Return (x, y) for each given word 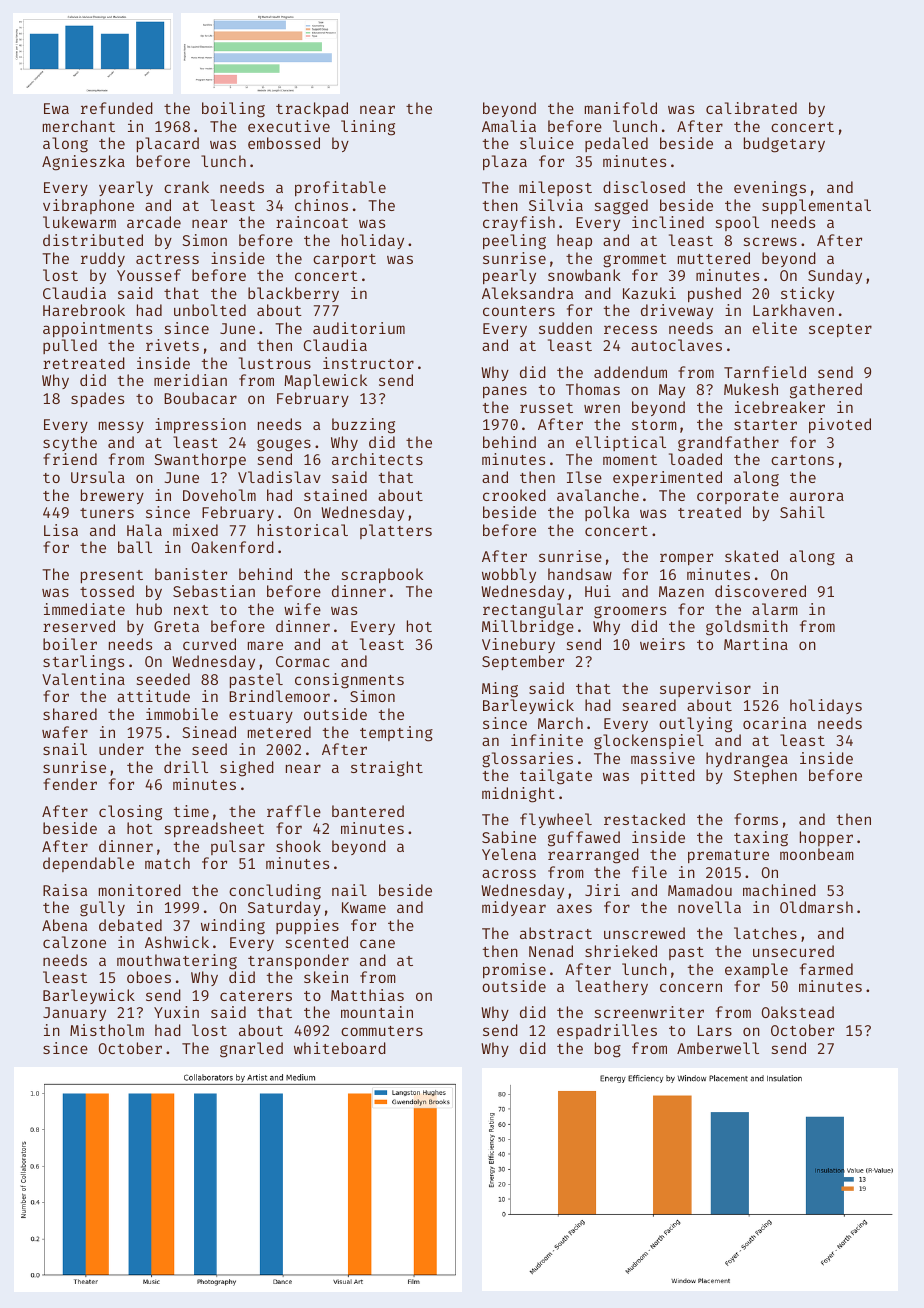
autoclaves (676, 345)
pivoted (840, 425)
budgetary (784, 145)
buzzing (363, 426)
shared (70, 714)
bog (608, 1050)
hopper (826, 838)
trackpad (312, 109)
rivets (172, 345)
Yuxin (176, 1012)
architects (377, 459)
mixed (195, 530)
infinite (547, 740)
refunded (117, 108)
